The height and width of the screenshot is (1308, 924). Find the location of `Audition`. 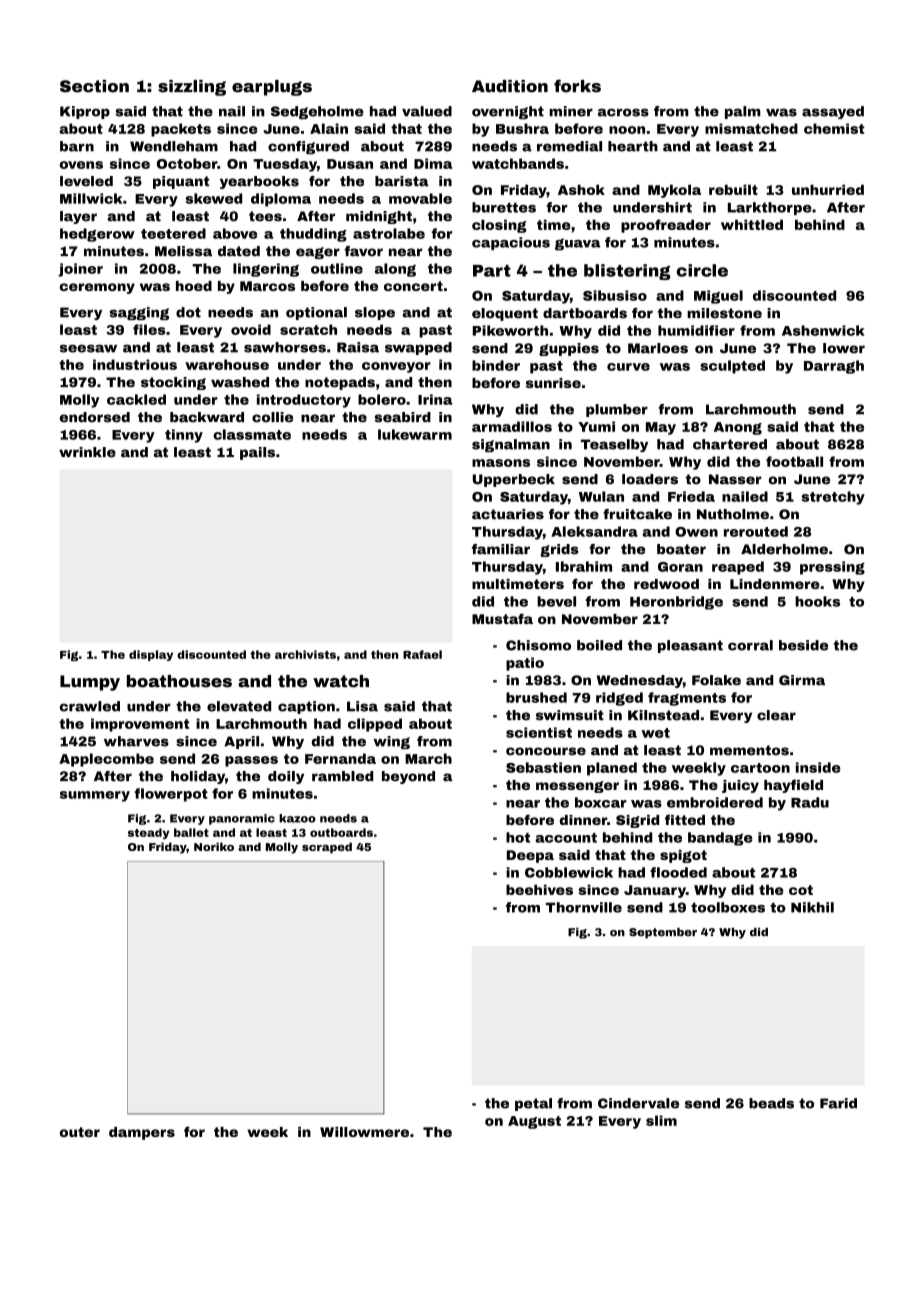

Audition is located at coordinates (510, 86).
